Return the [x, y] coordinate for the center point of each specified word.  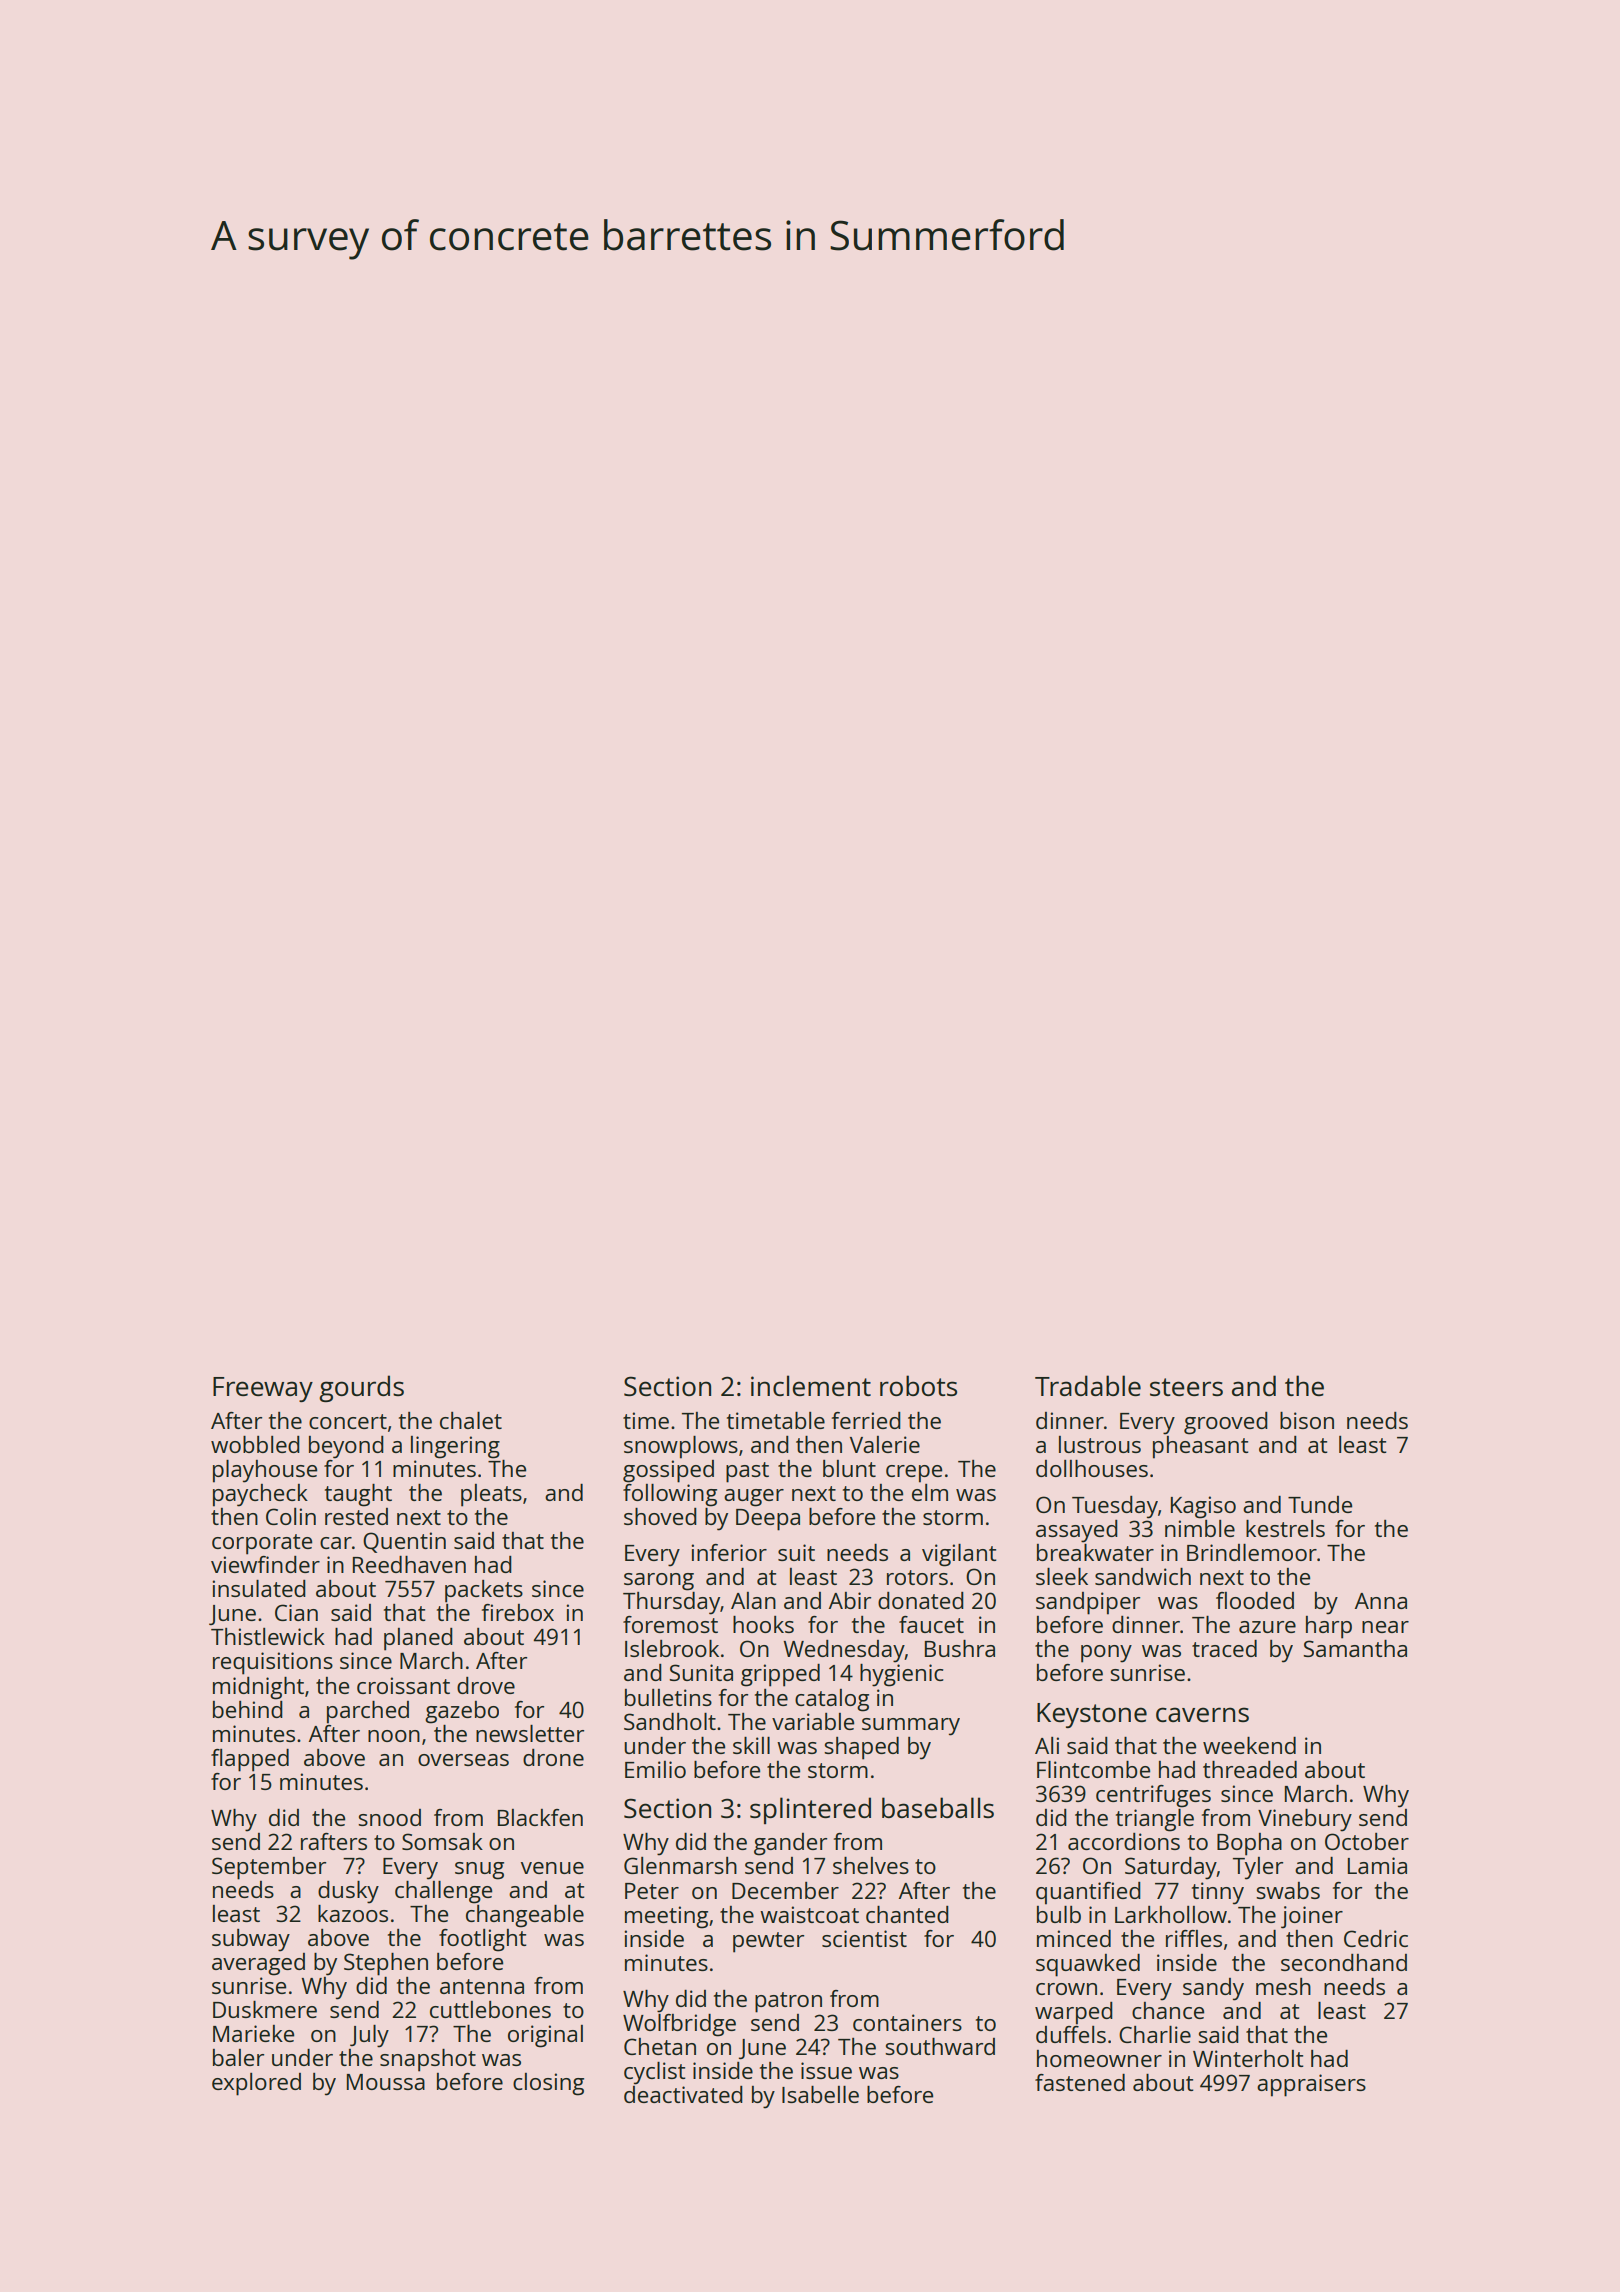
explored [256, 2084]
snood [389, 1817]
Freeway [263, 1389]
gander [790, 1844]
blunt [849, 1468]
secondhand [1344, 1962]
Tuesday [1115, 1507]
